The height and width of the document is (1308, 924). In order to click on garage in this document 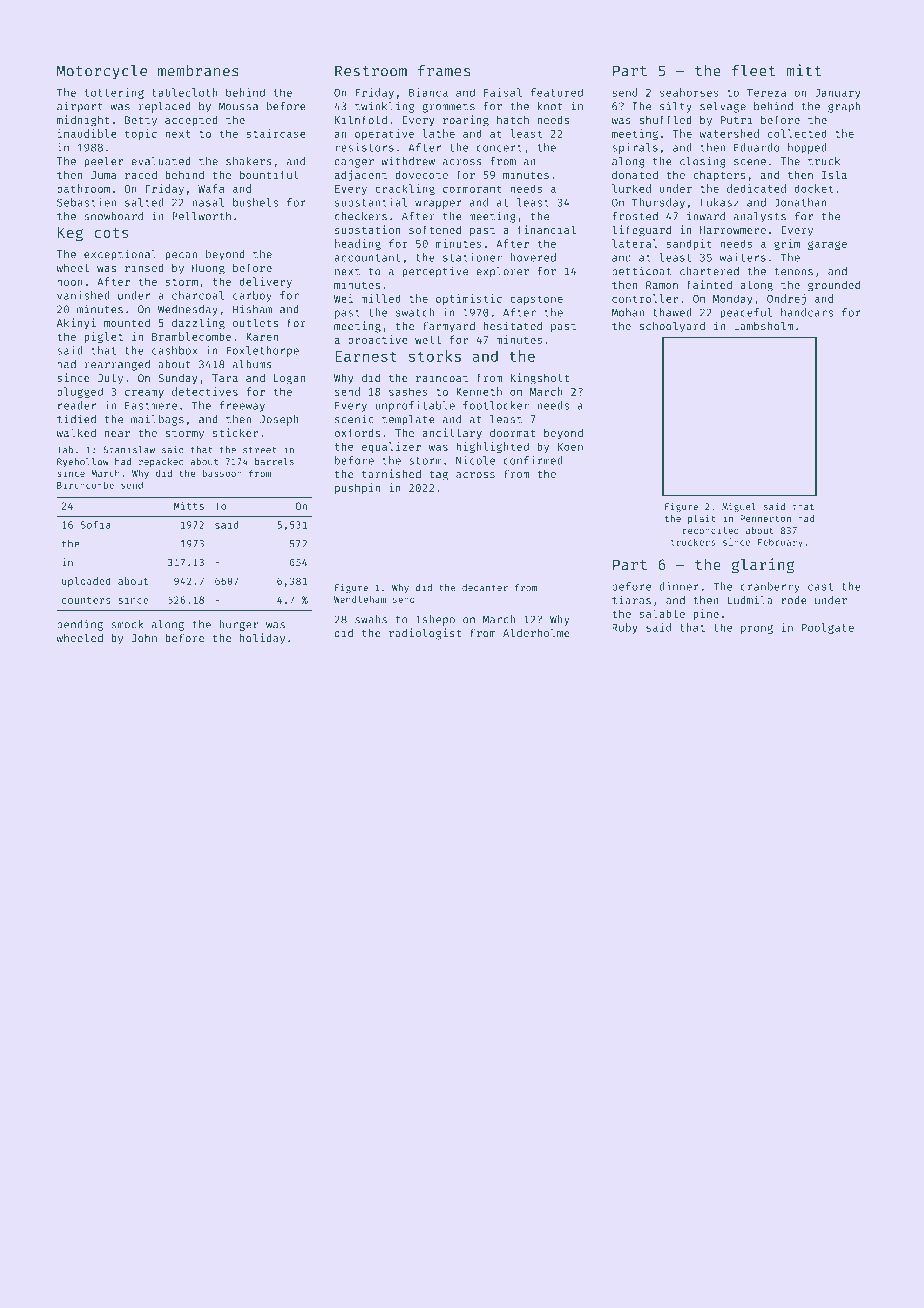, I will do `click(827, 245)`.
